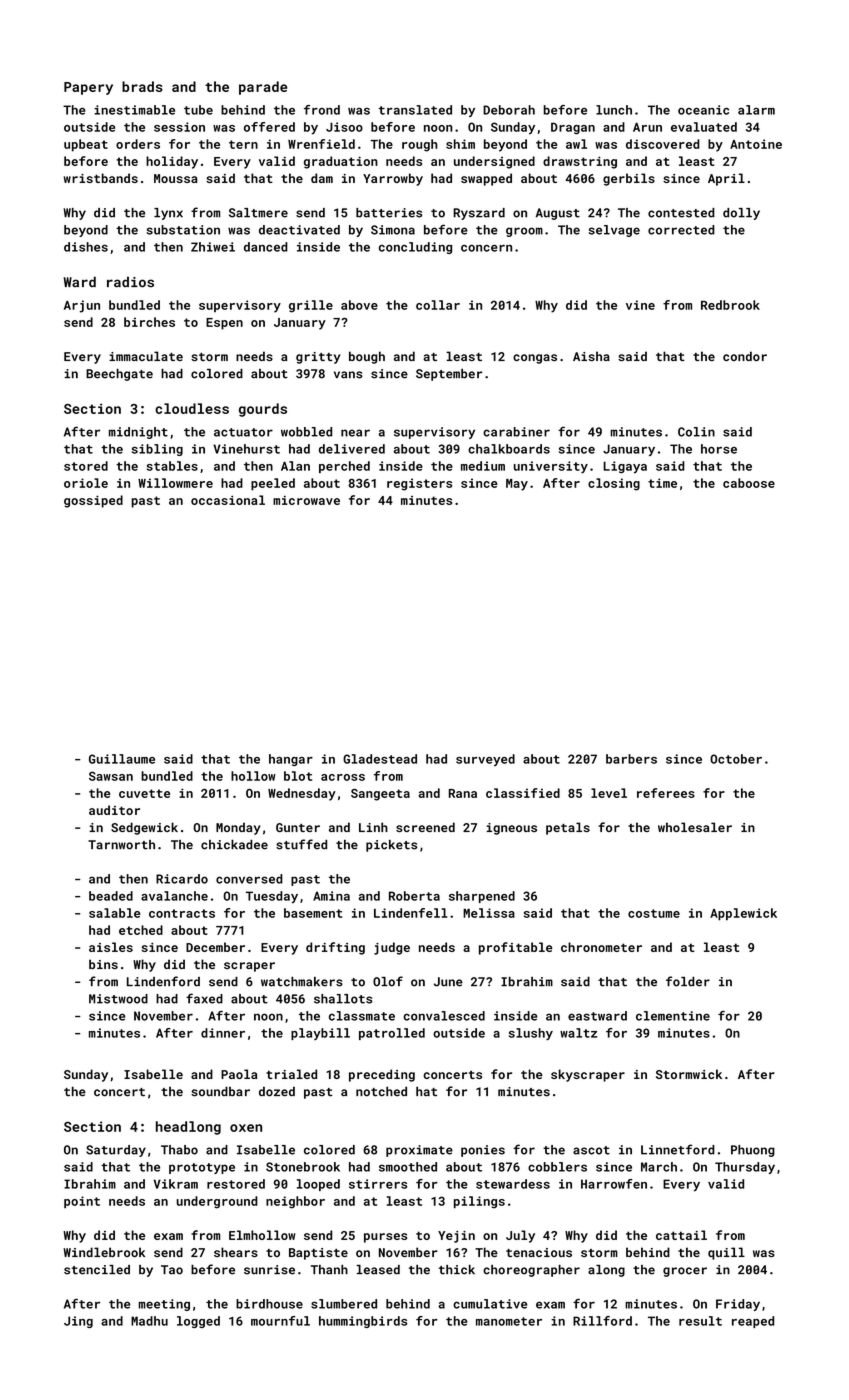 This screenshot has width=849, height=1400. I want to click on drifting, so click(335, 948).
